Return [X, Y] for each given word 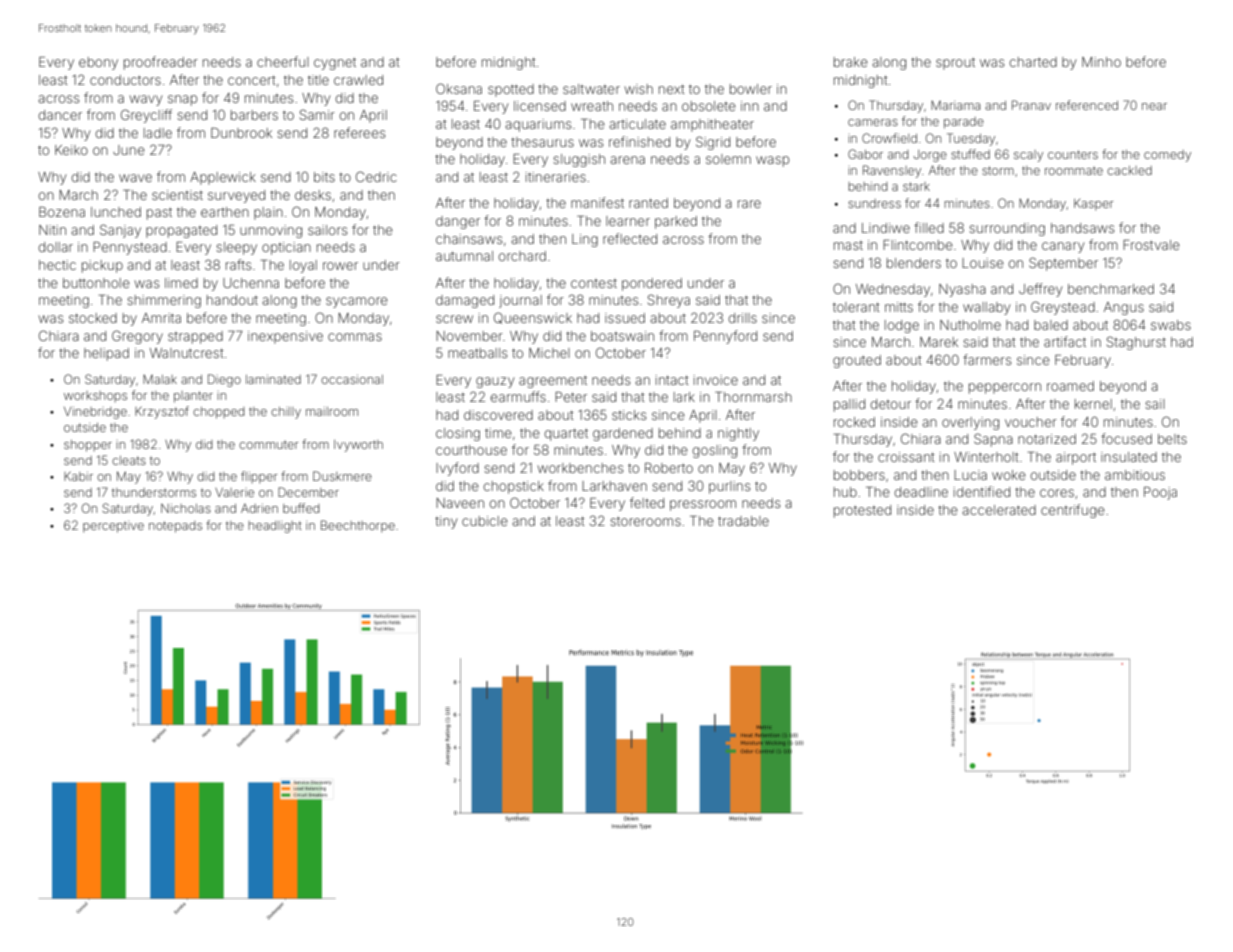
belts [1172, 439]
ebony [98, 63]
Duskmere [342, 476]
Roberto [669, 468]
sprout [955, 64]
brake [851, 62]
